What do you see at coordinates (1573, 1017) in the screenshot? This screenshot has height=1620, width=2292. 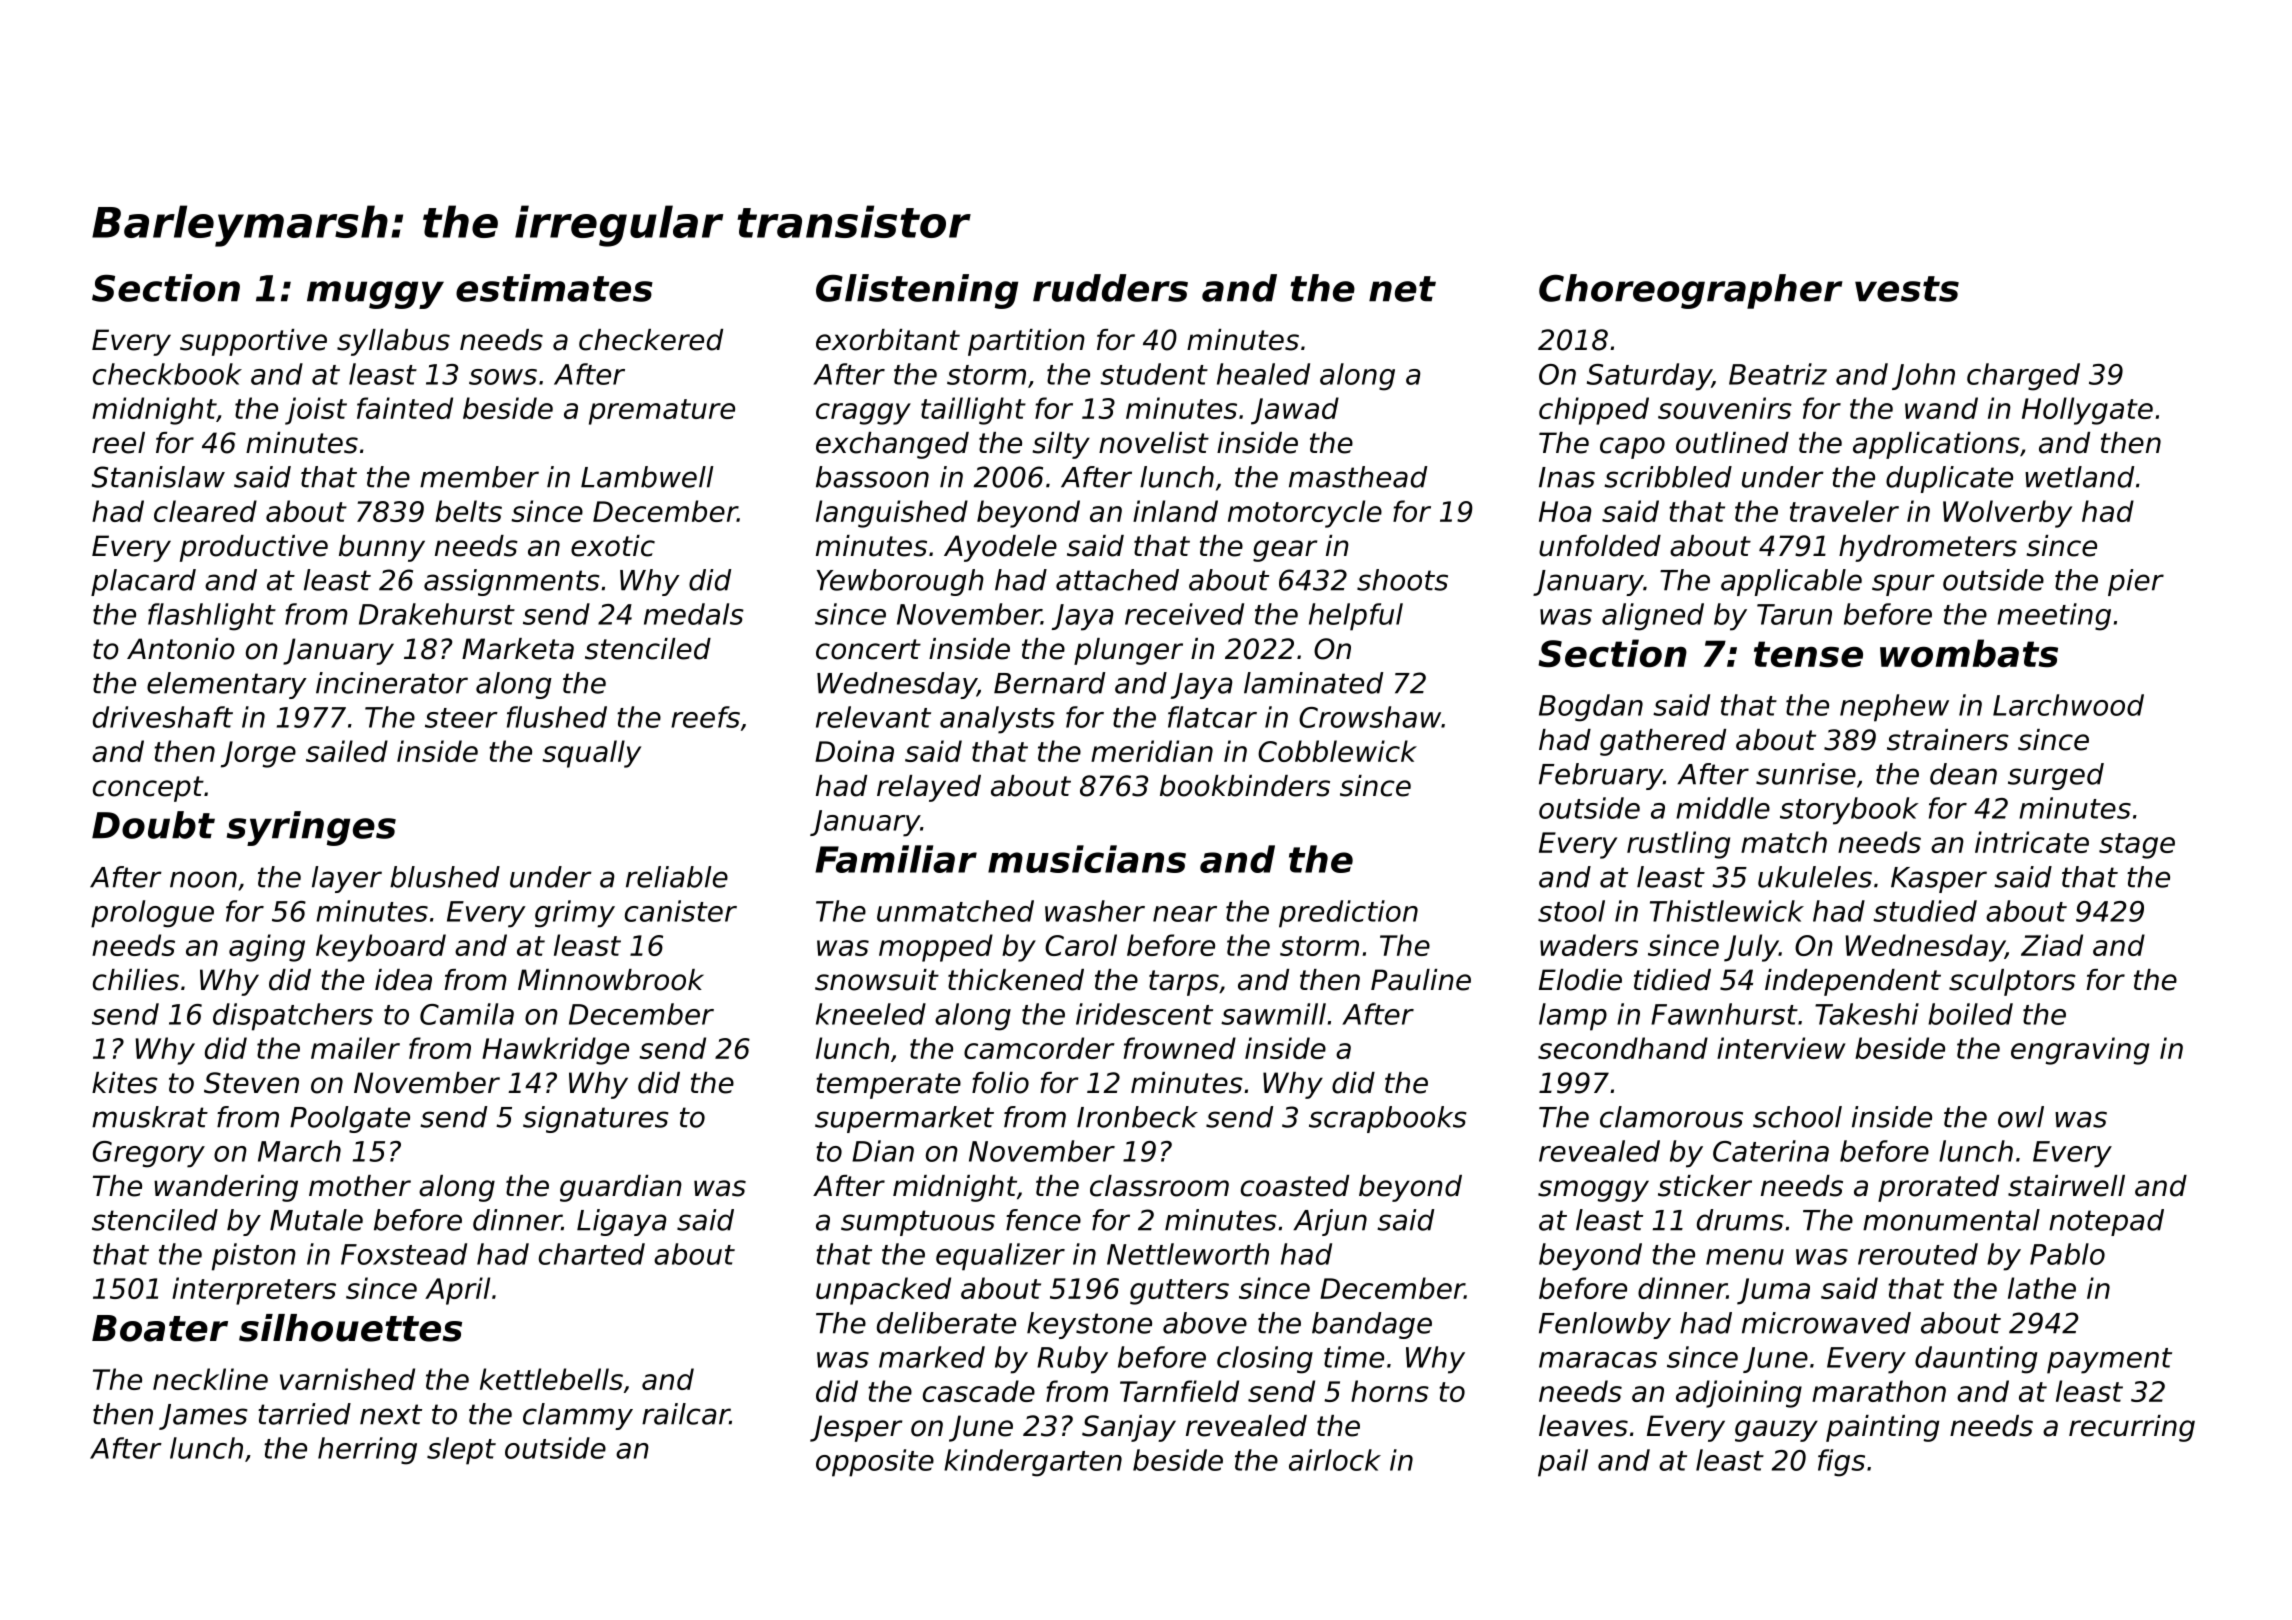 I see `lamp` at bounding box center [1573, 1017].
